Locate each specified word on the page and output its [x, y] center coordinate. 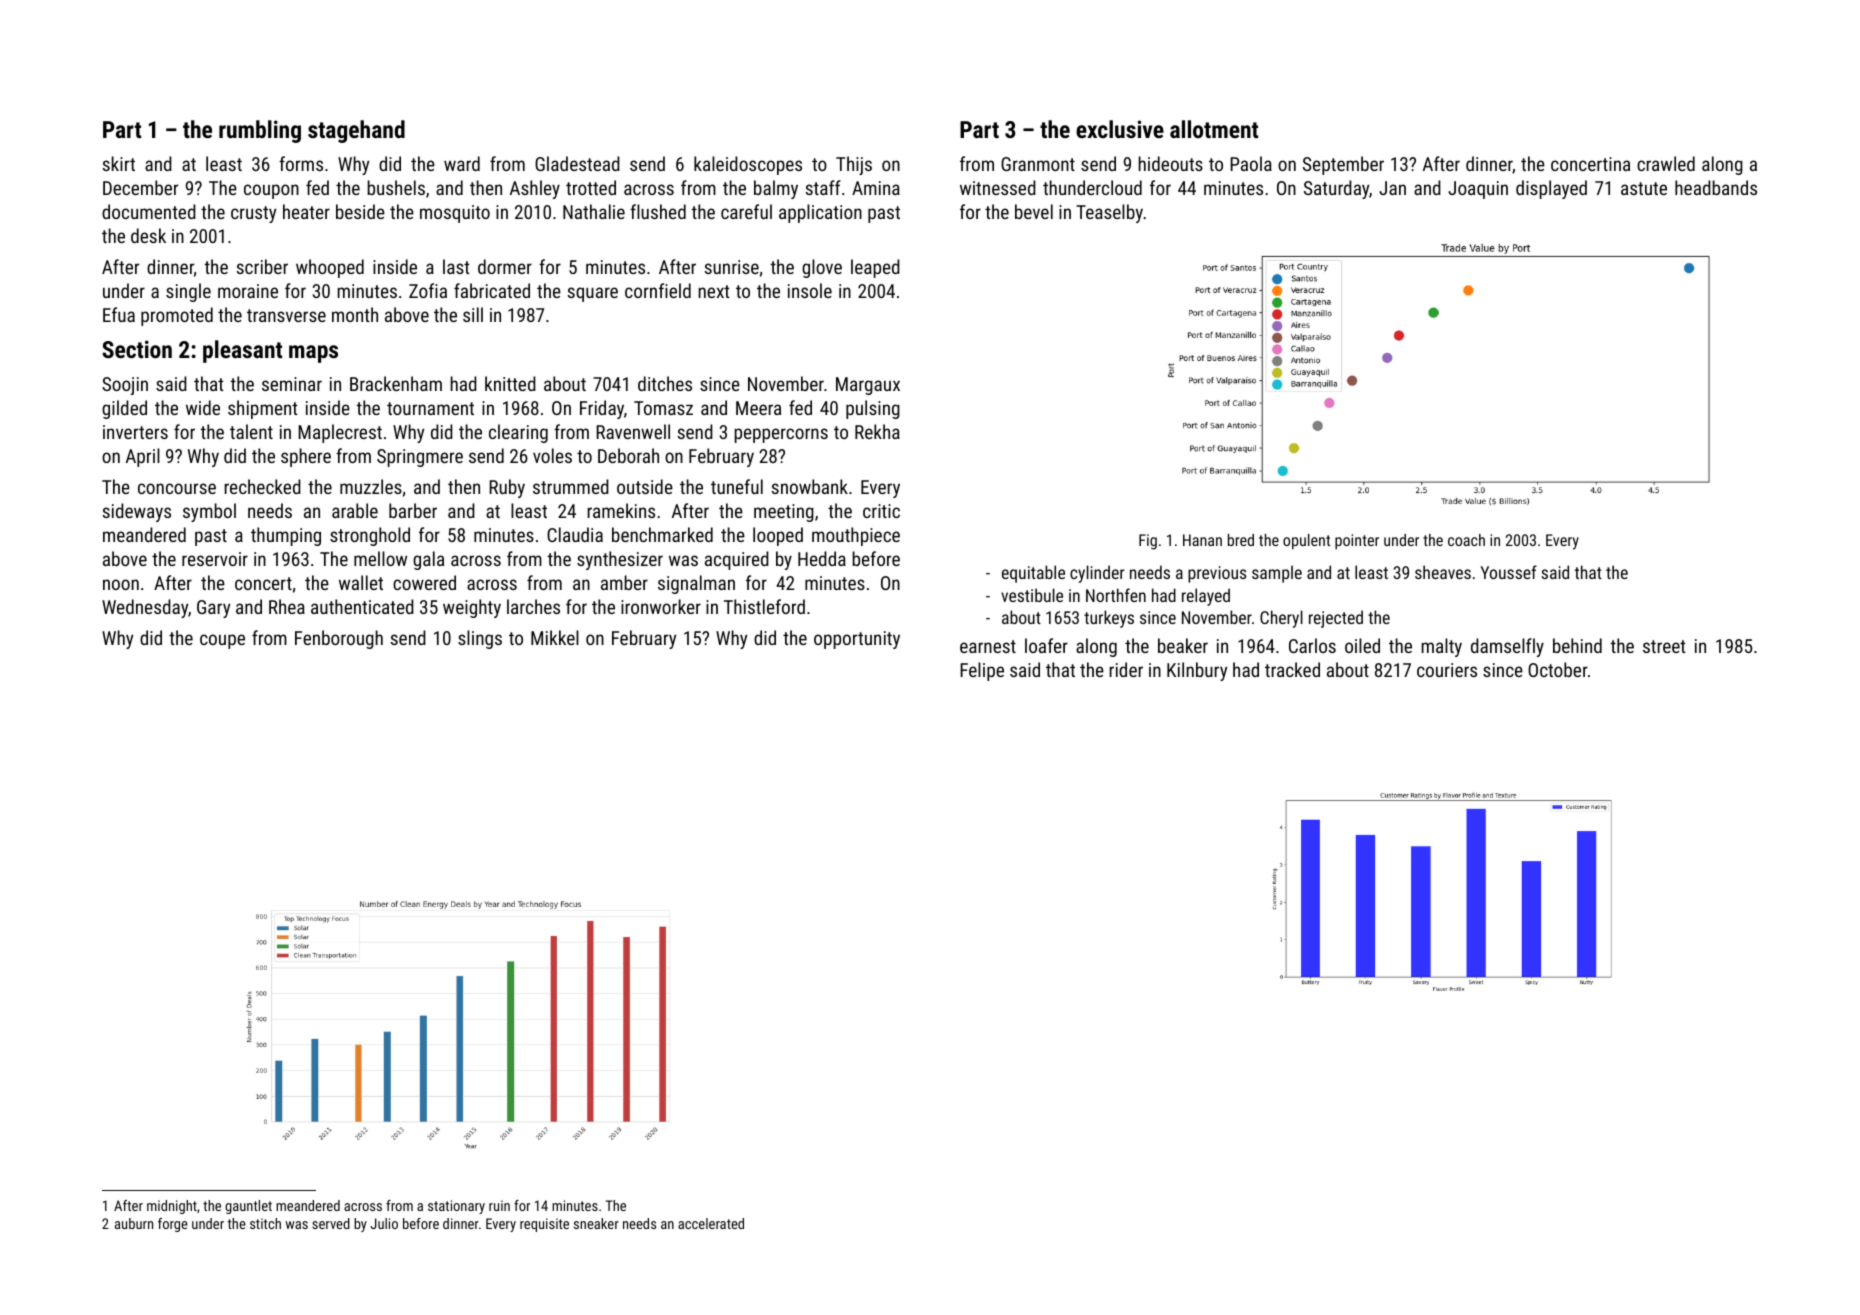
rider [1126, 669]
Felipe [982, 671]
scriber [262, 266]
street [1664, 646]
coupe [222, 641]
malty [1442, 647]
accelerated [711, 1223]
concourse [177, 488]
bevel [1034, 211]
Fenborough [339, 639]
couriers [1447, 670]
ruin [499, 1205]
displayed [1551, 189]
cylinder [1097, 574]
